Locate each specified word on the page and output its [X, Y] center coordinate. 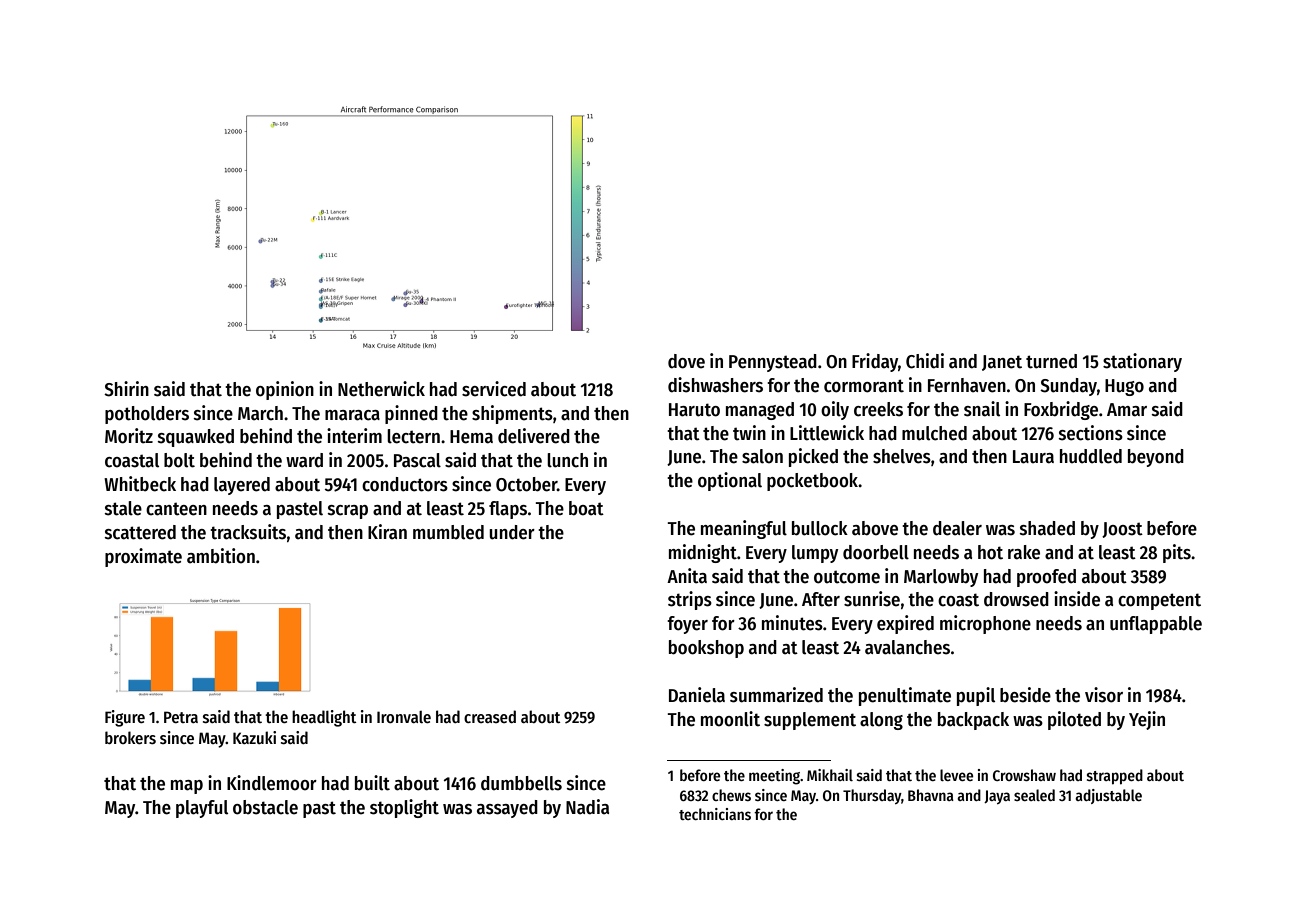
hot [990, 552]
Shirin [126, 389]
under [512, 532]
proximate [143, 557]
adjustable [1108, 796]
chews [731, 795]
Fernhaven [967, 385]
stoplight [404, 808]
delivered [534, 436]
